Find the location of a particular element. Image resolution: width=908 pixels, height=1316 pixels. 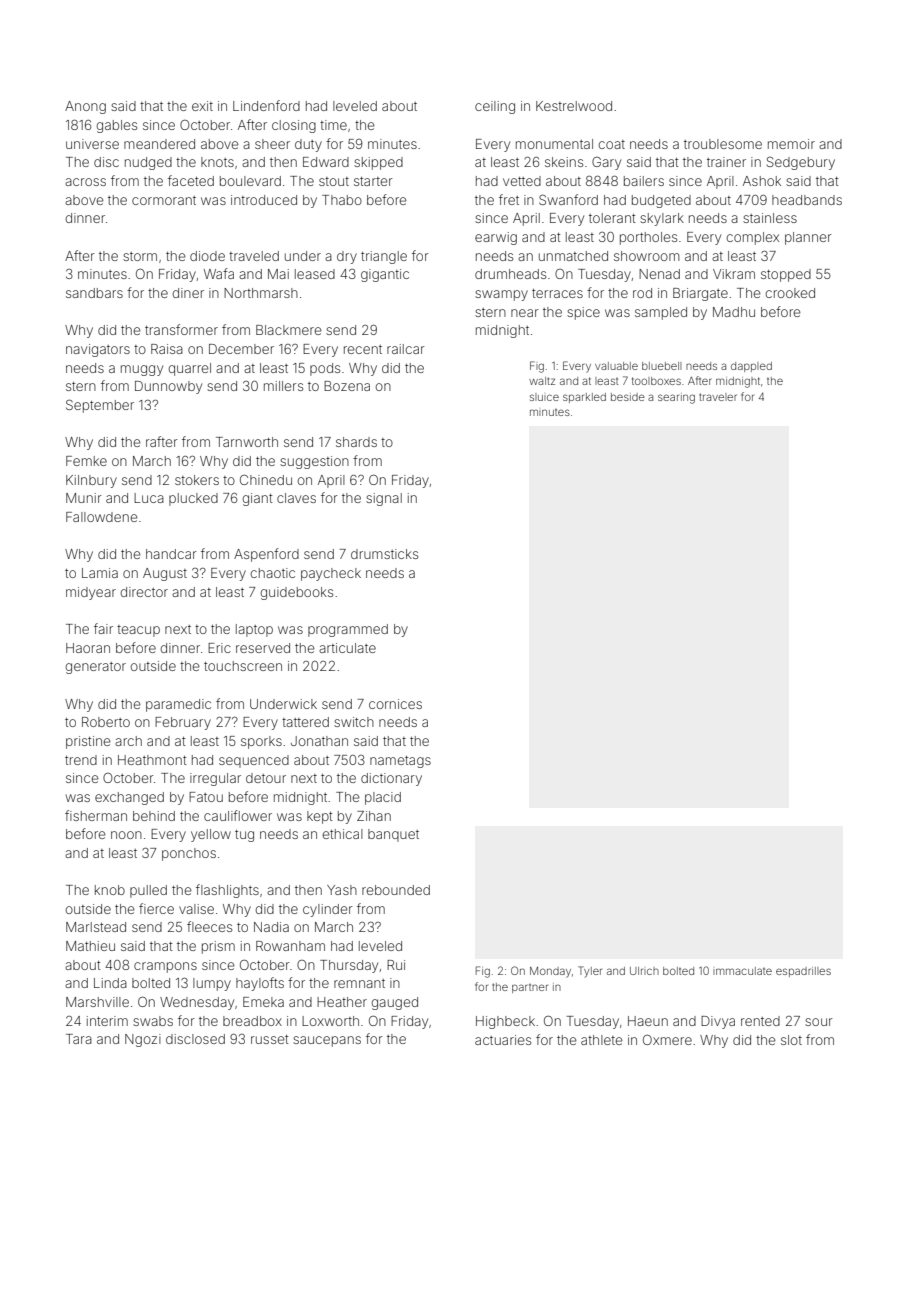

gigantic is located at coordinates (385, 275).
